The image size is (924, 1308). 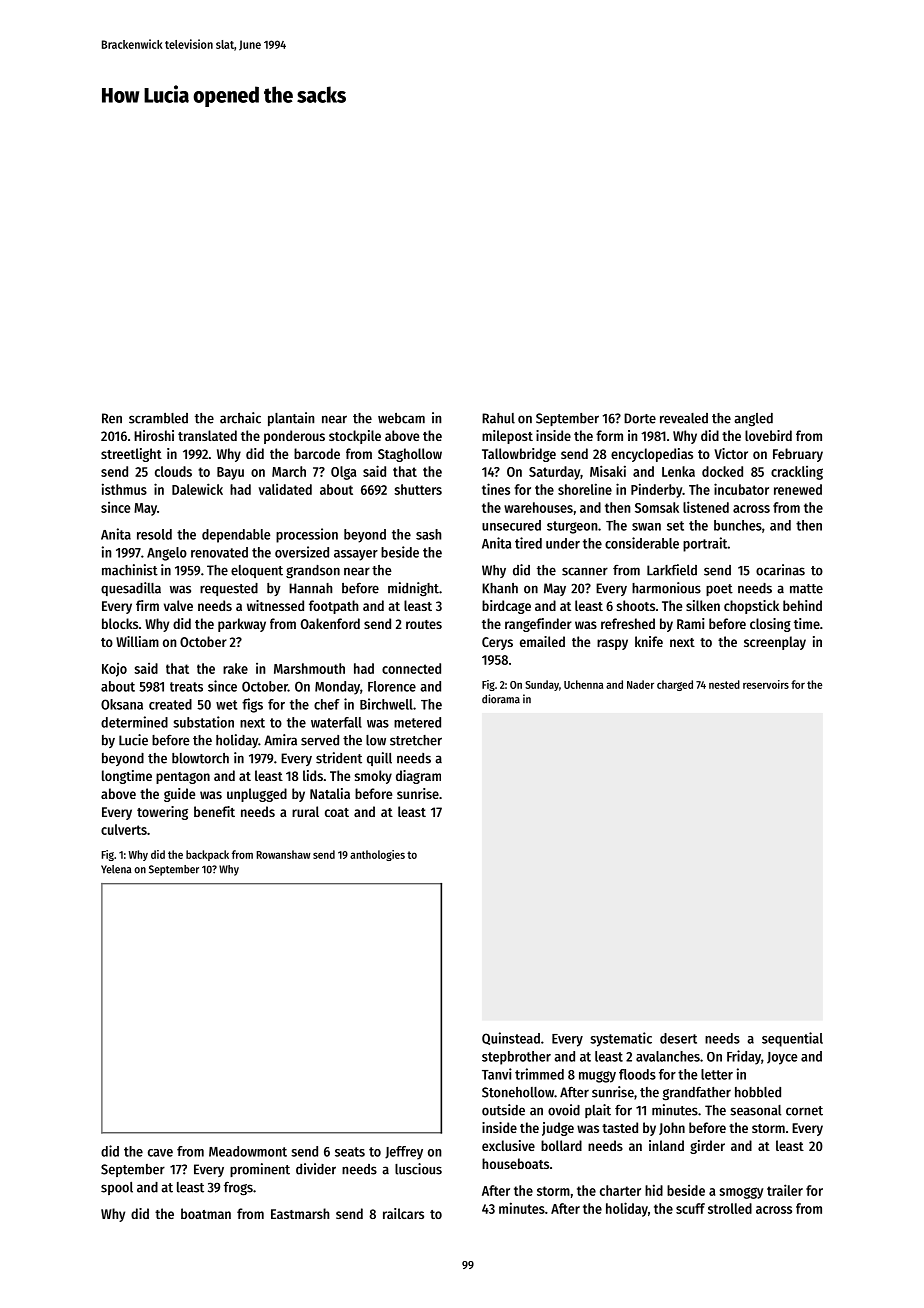 What do you see at coordinates (403, 1213) in the document?
I see `railcars` at bounding box center [403, 1213].
